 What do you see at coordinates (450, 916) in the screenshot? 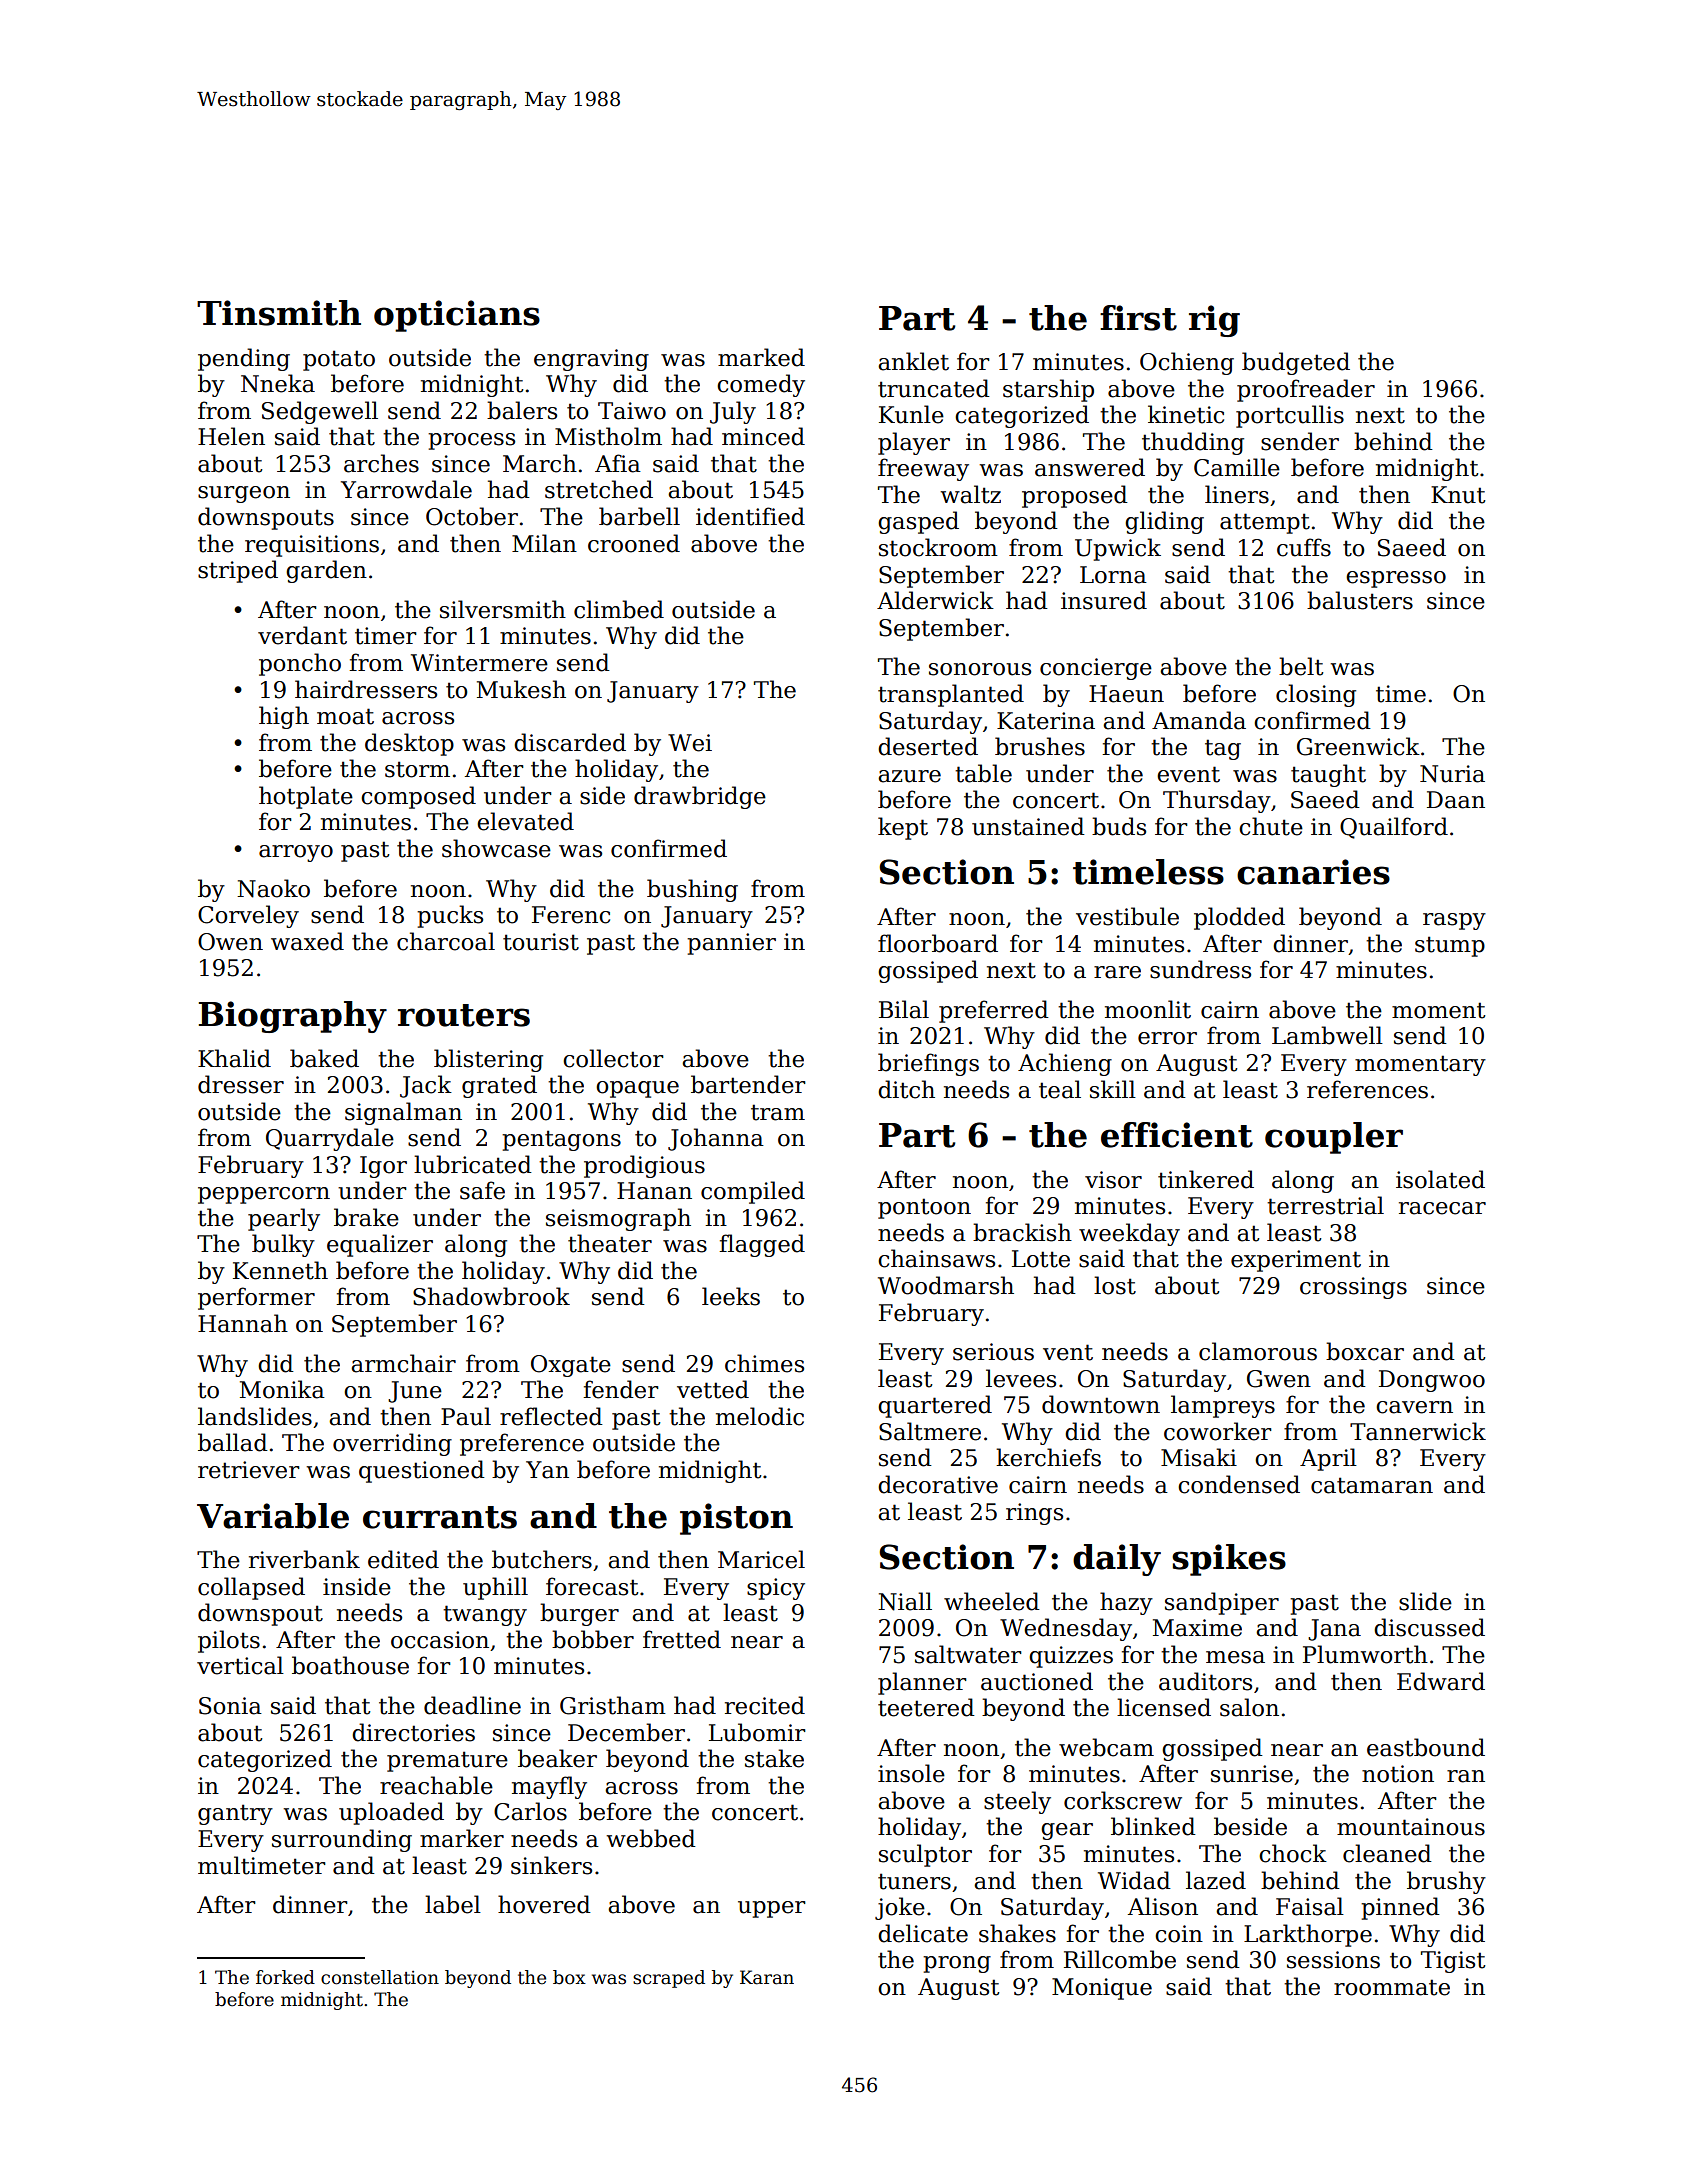
I see `pucks` at bounding box center [450, 916].
